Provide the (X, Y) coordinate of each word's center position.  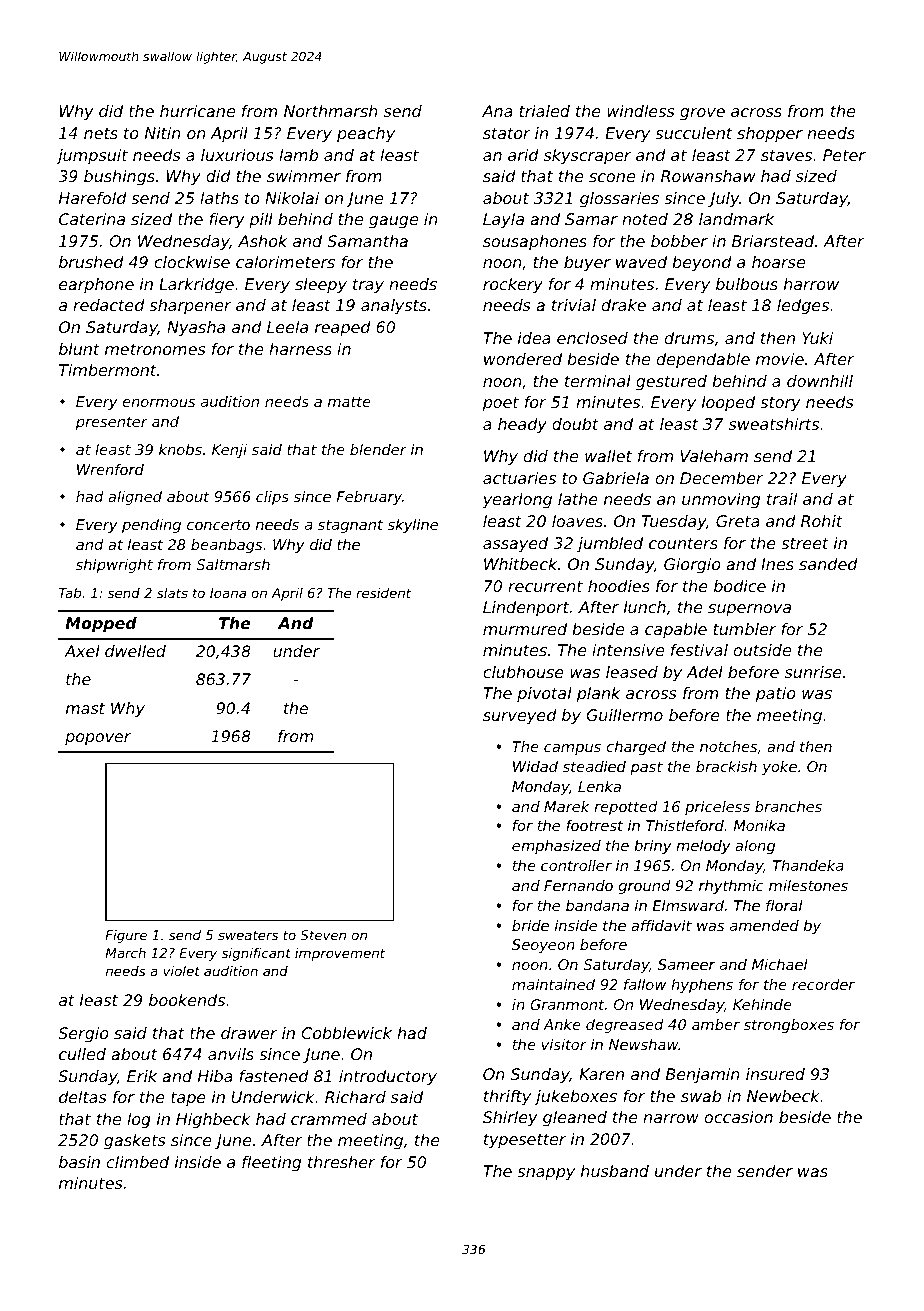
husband (615, 1171)
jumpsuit (92, 157)
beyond (702, 264)
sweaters (248, 935)
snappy (546, 1174)
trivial (574, 305)
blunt (79, 349)
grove (702, 114)
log (139, 1121)
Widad (535, 766)
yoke (779, 768)
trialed (545, 111)
